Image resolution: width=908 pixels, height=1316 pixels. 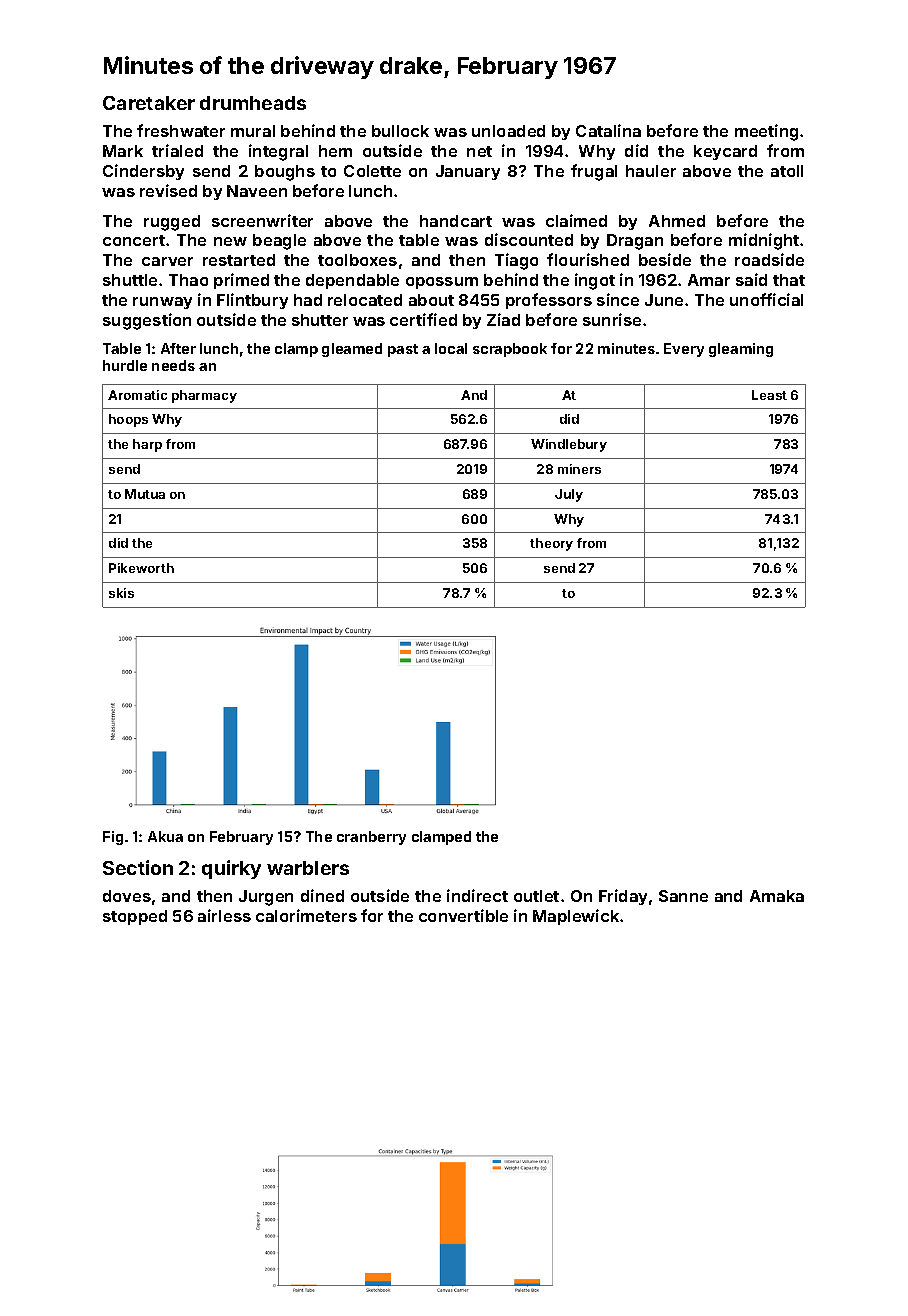 I want to click on miners, so click(x=579, y=469).
